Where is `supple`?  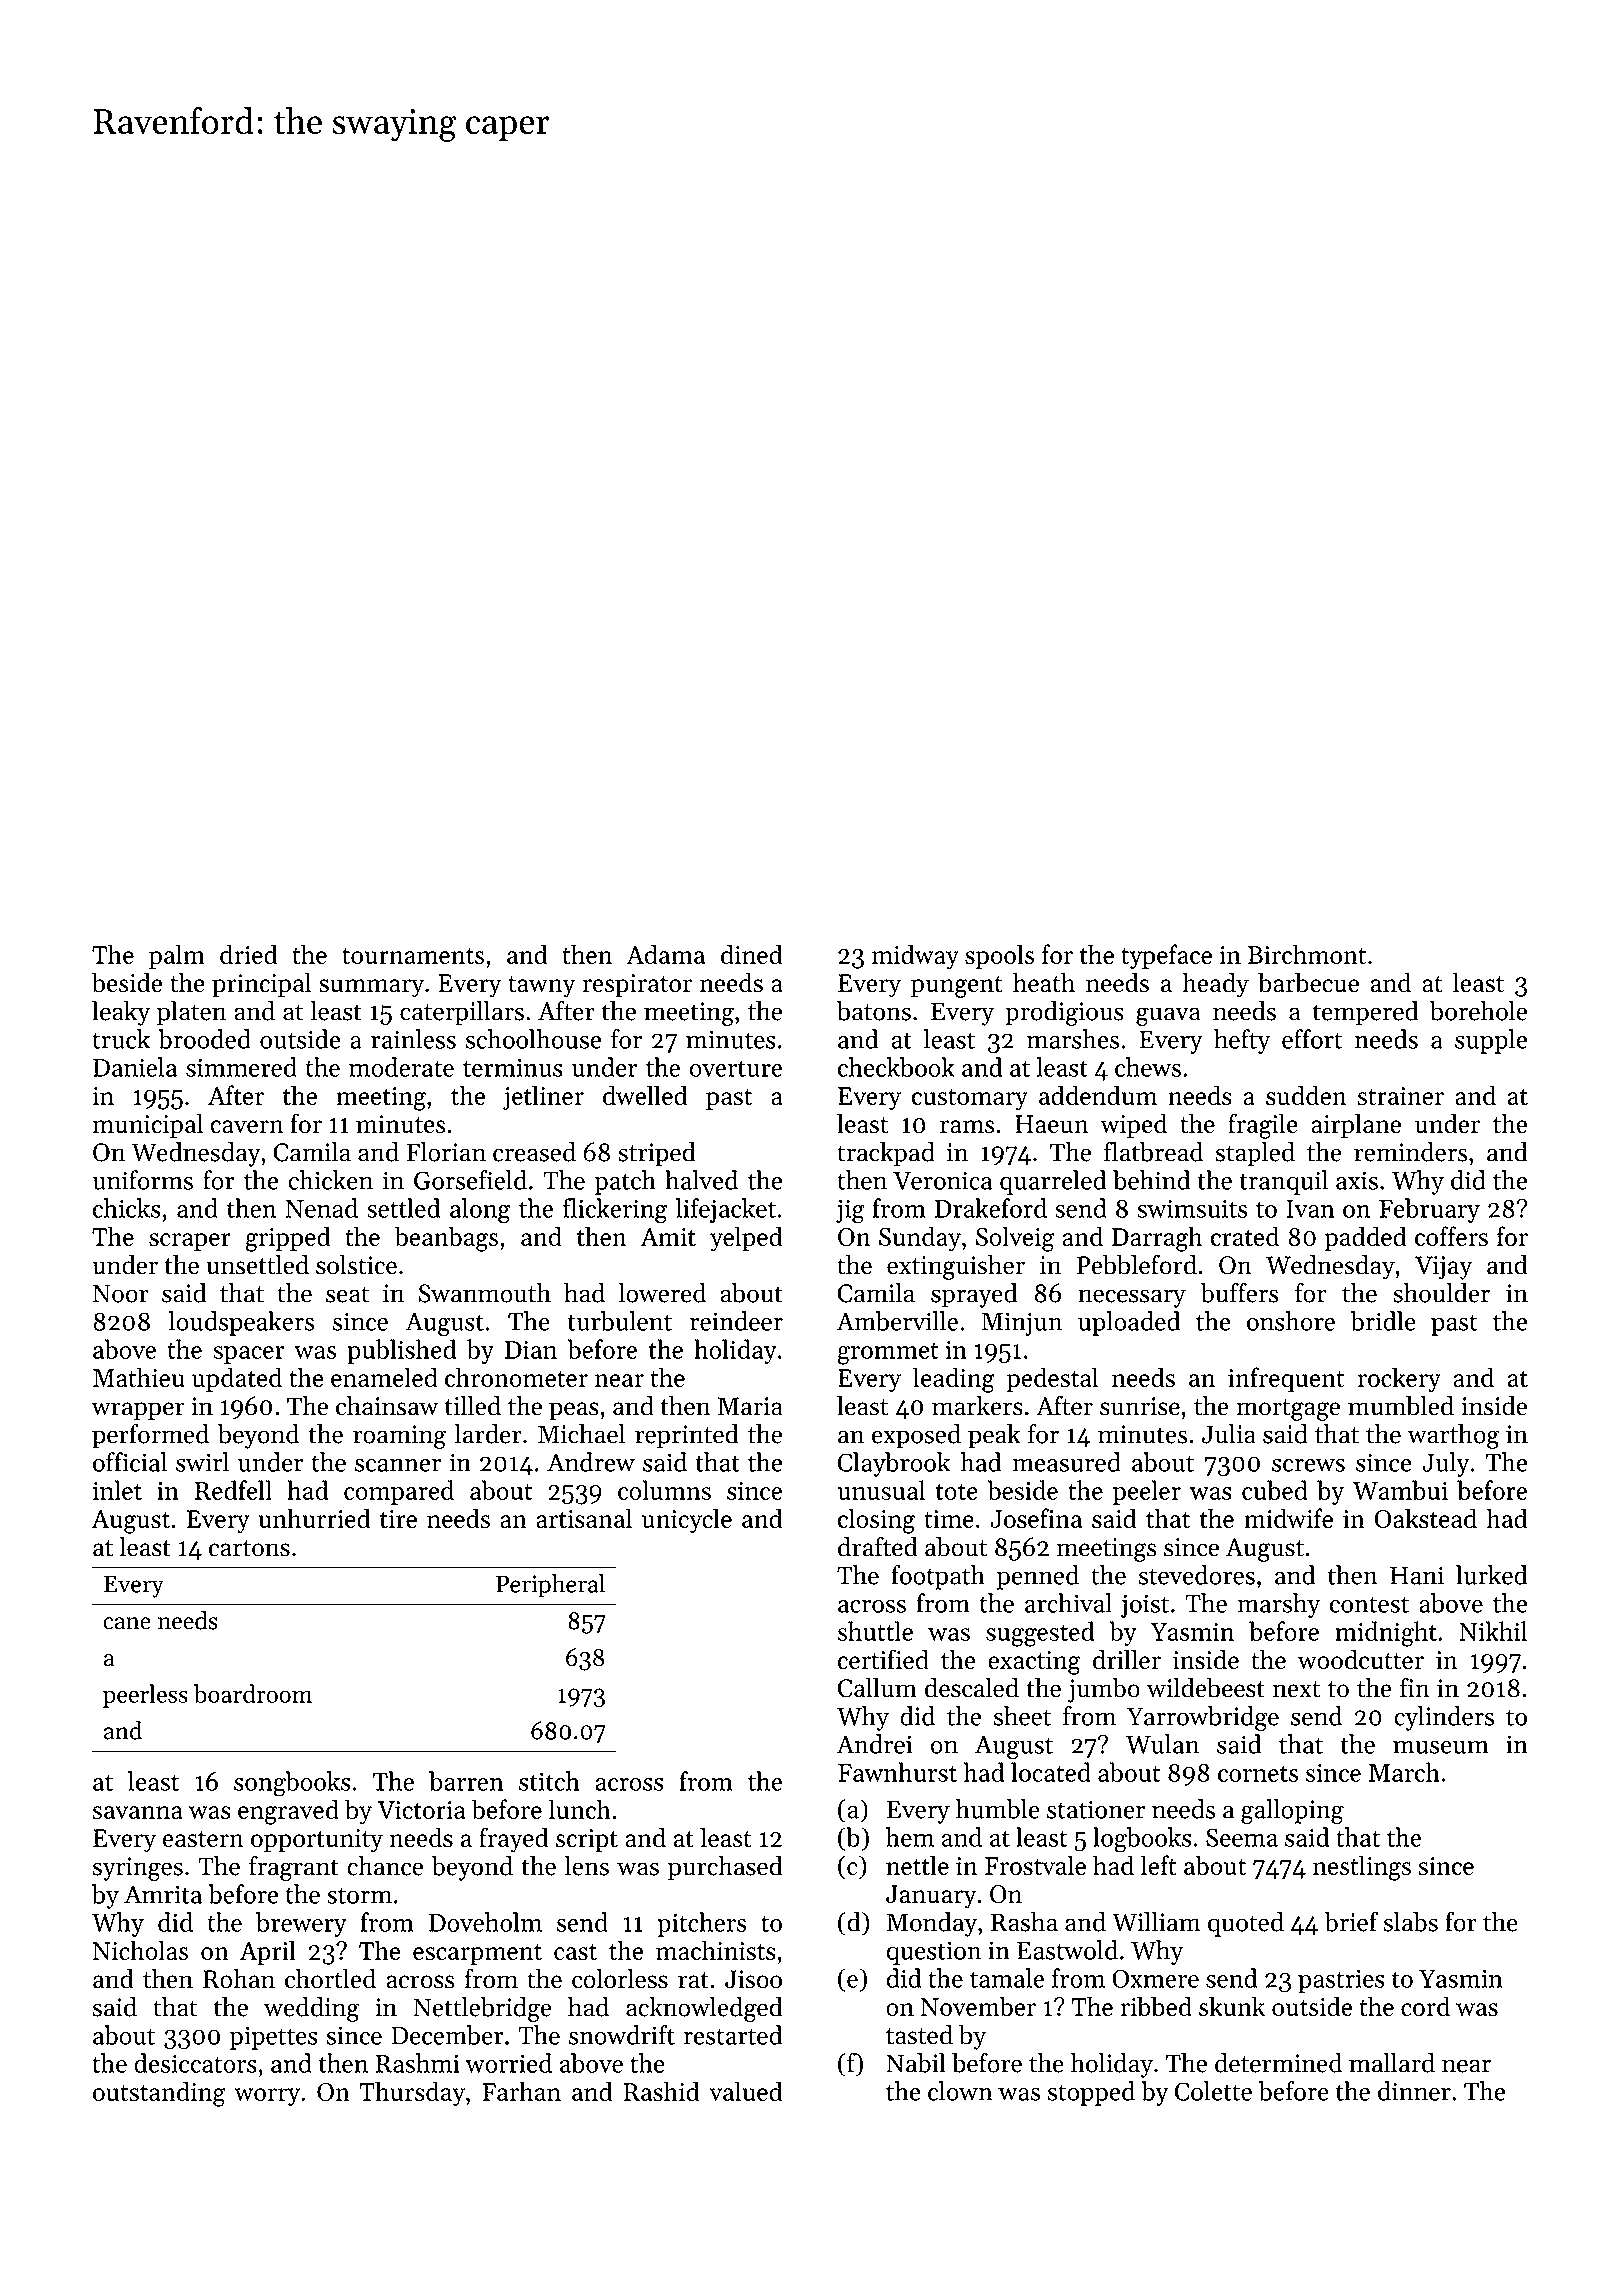
supple is located at coordinates (1491, 1041).
